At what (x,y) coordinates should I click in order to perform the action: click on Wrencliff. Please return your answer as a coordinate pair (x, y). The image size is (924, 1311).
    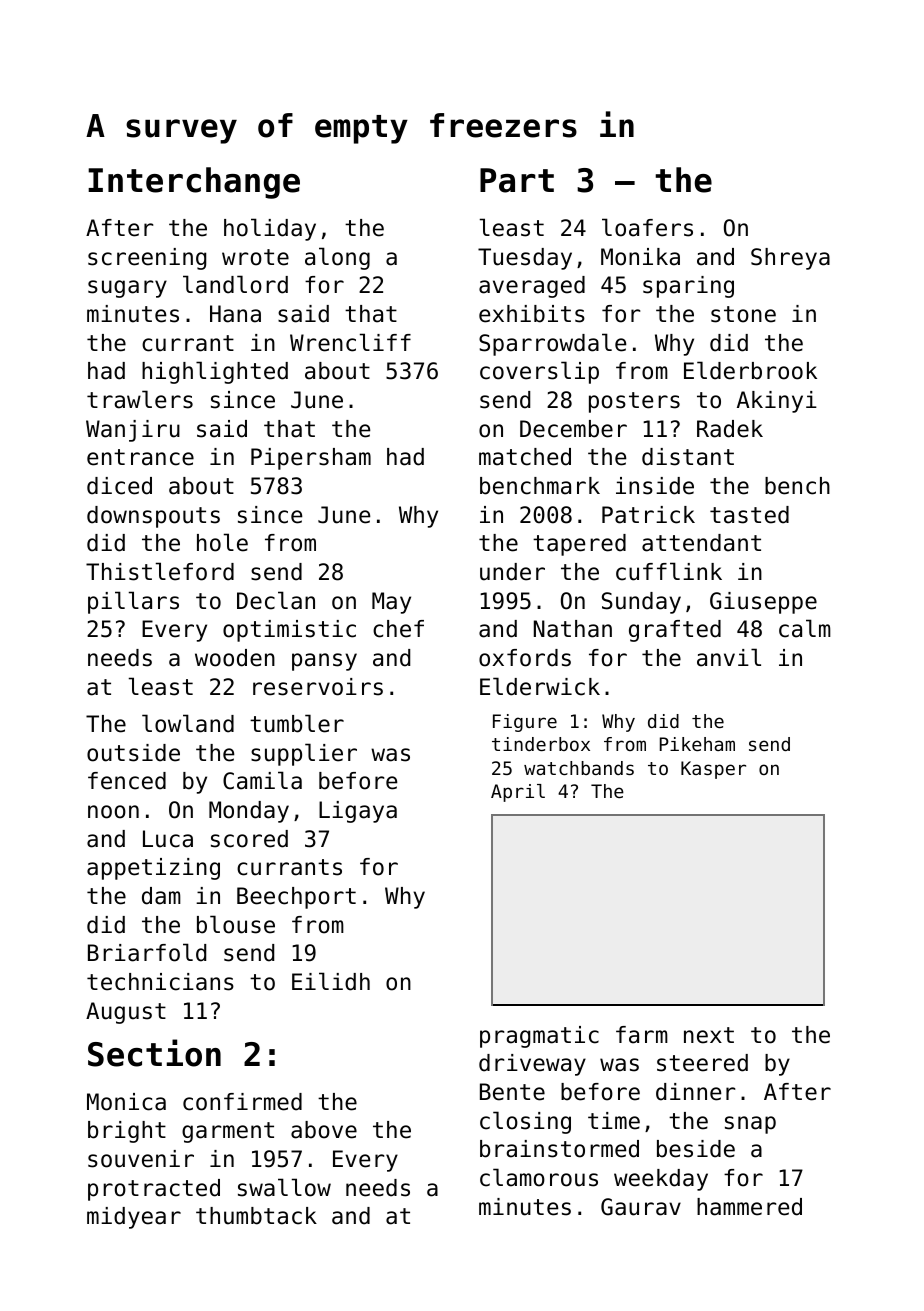
    Looking at the image, I should click on (350, 342).
